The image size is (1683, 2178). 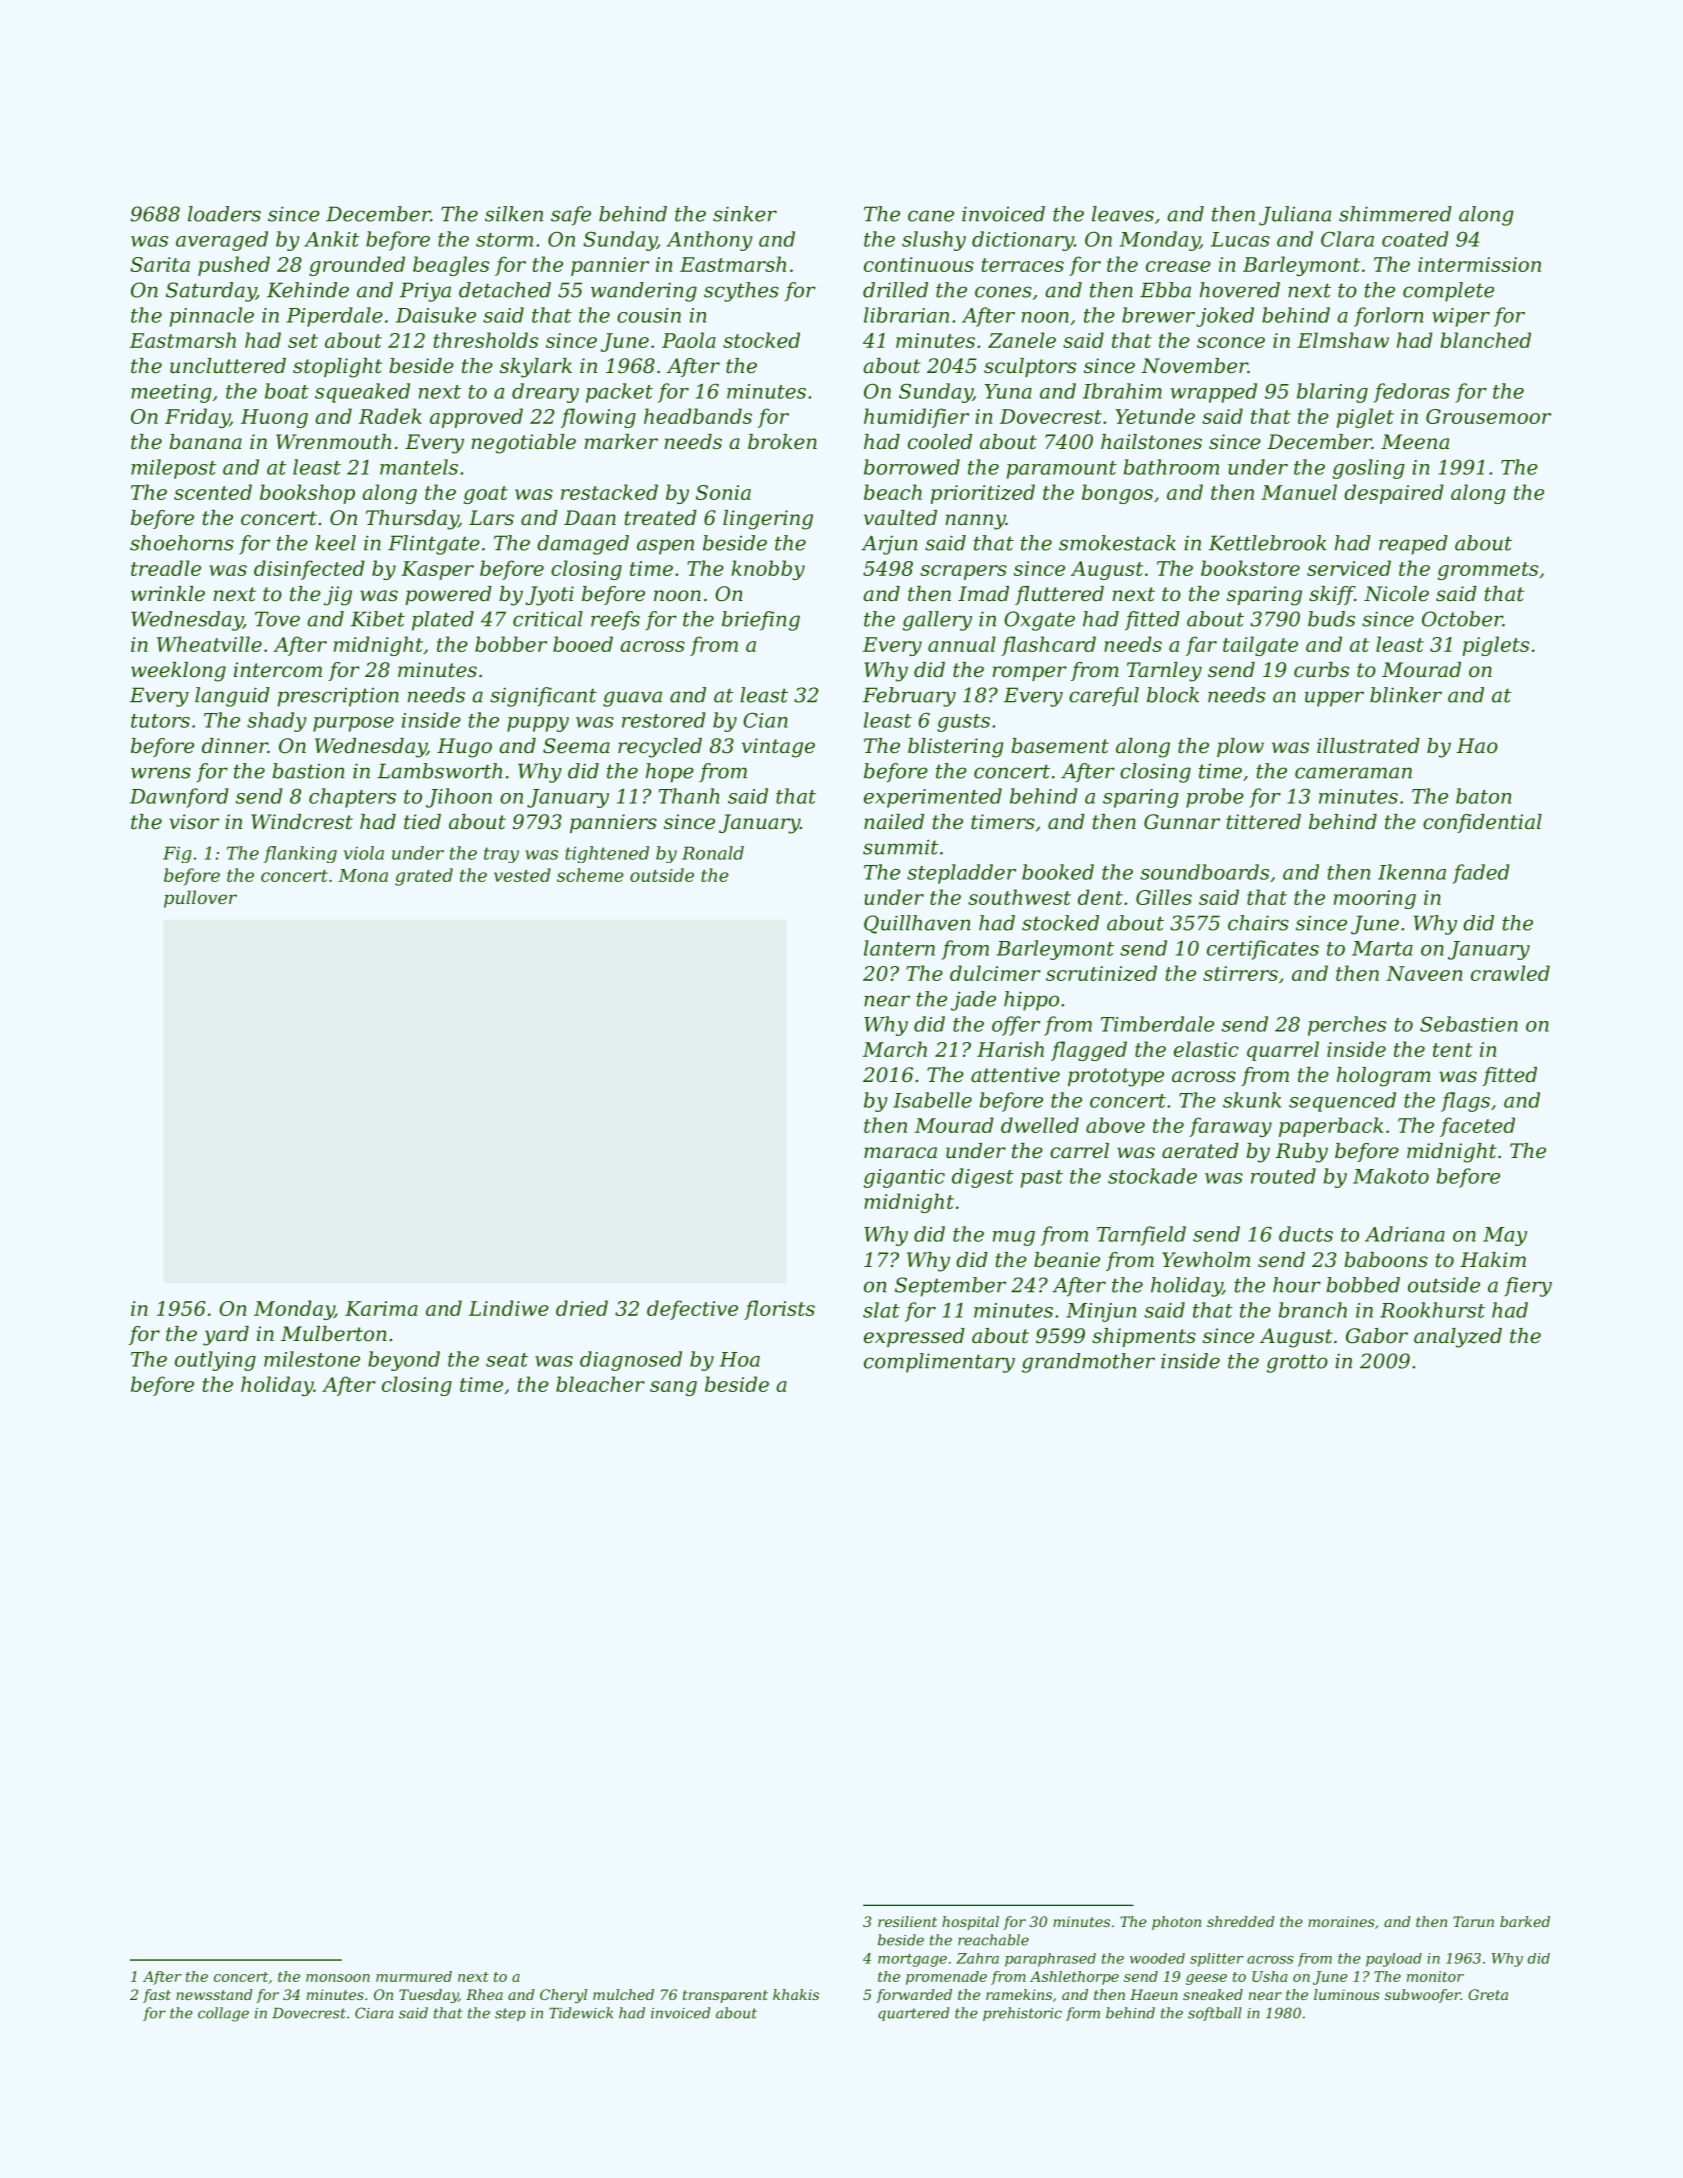 What do you see at coordinates (1486, 340) in the screenshot?
I see `blanched` at bounding box center [1486, 340].
